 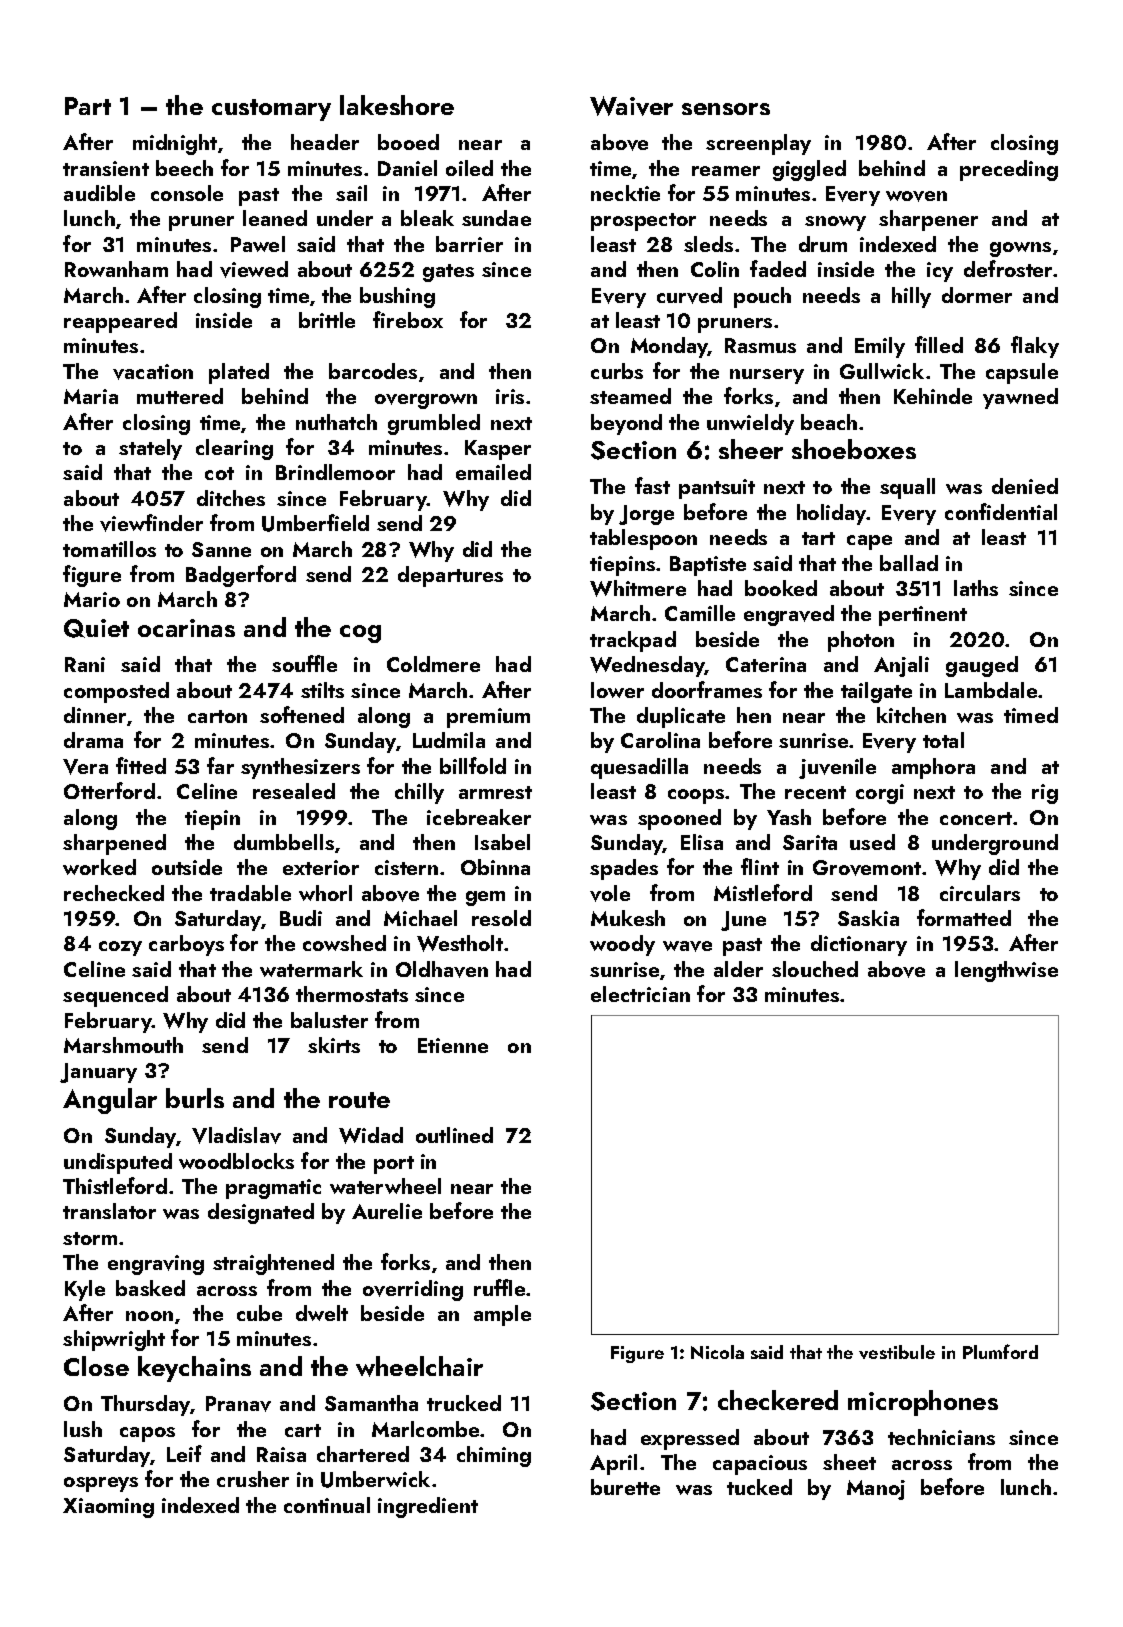 I want to click on customary, so click(x=271, y=110).
